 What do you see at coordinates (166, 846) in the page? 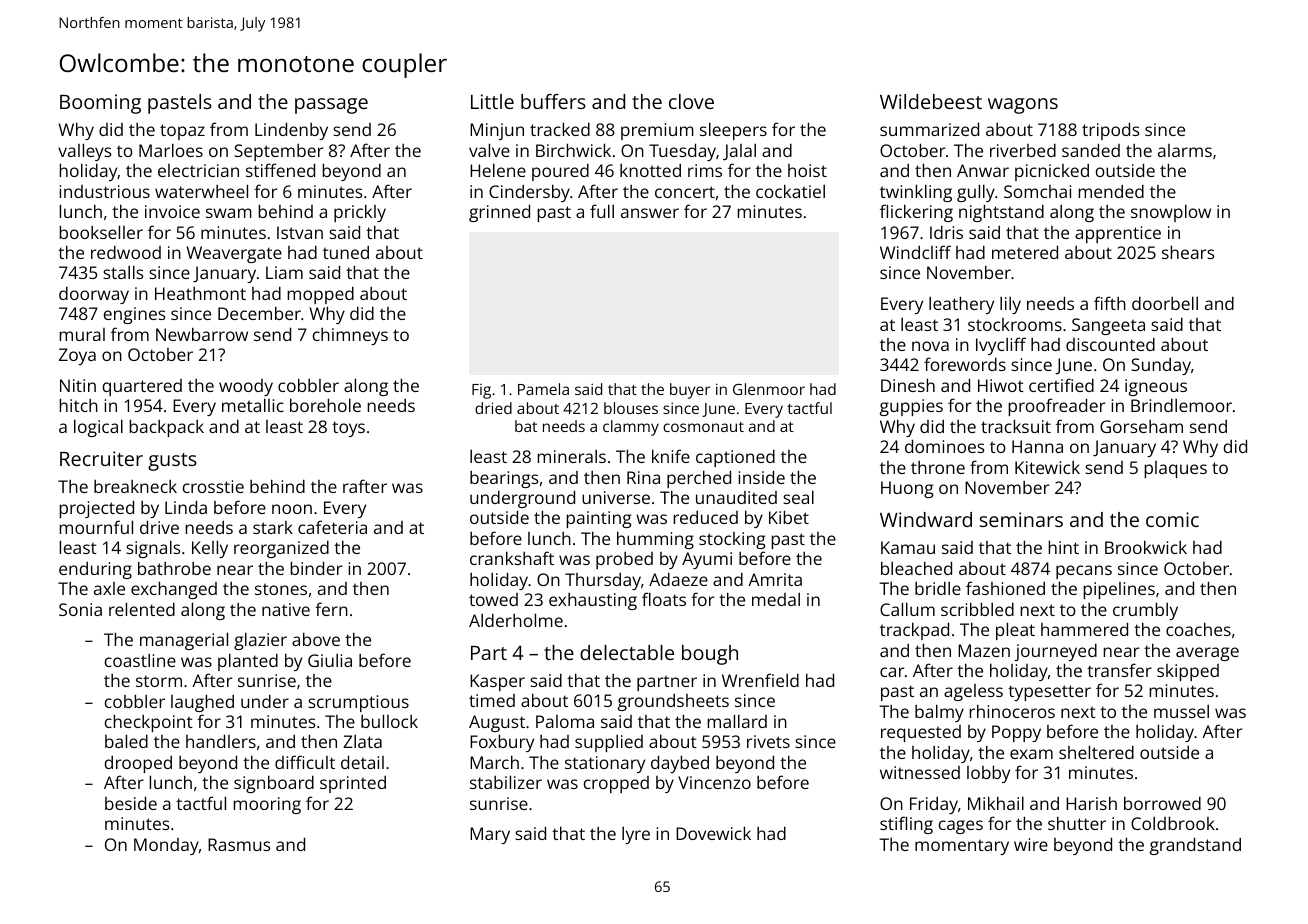
I see `Monday` at bounding box center [166, 846].
